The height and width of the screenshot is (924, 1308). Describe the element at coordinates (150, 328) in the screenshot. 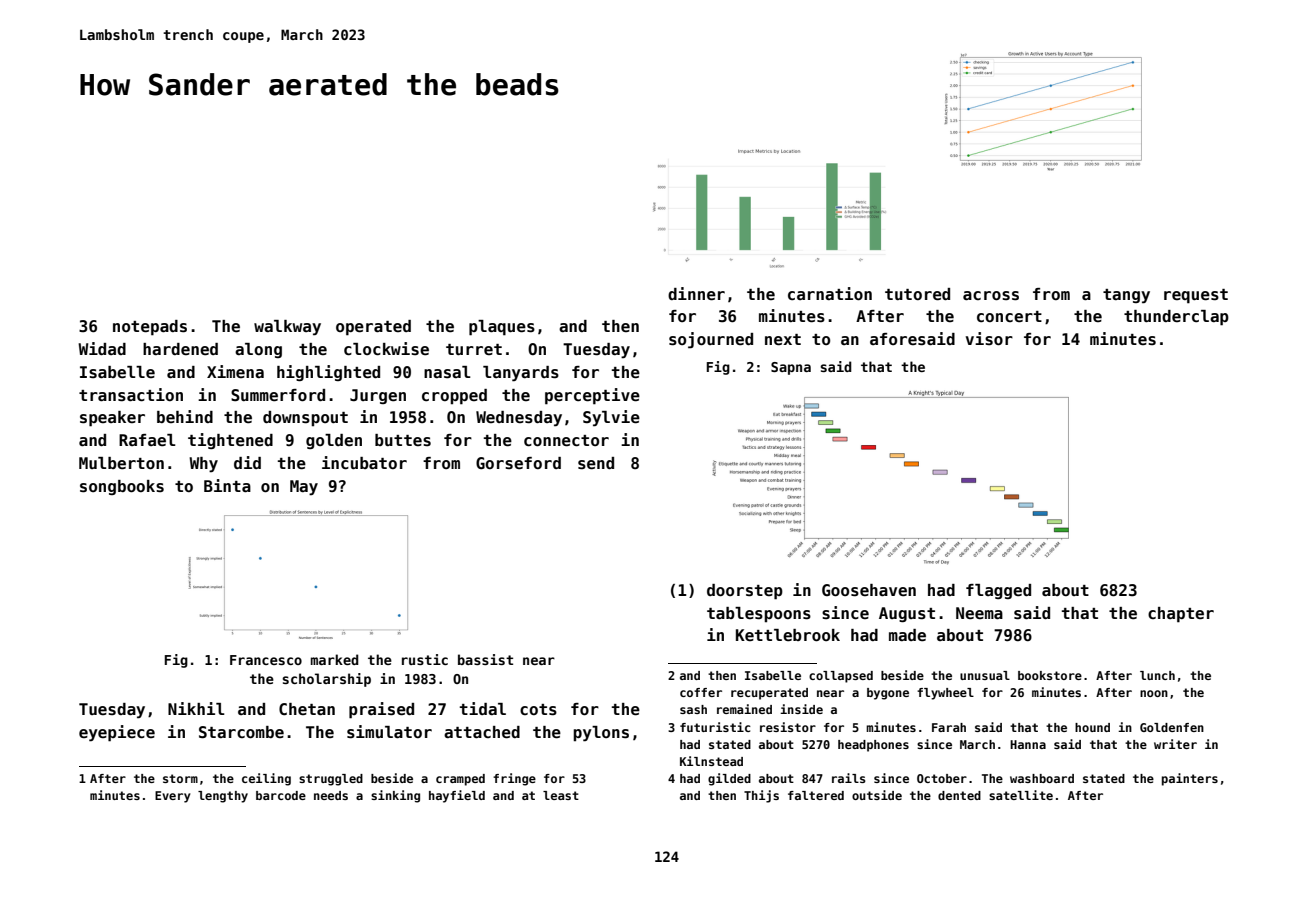

I see `notepads` at that location.
